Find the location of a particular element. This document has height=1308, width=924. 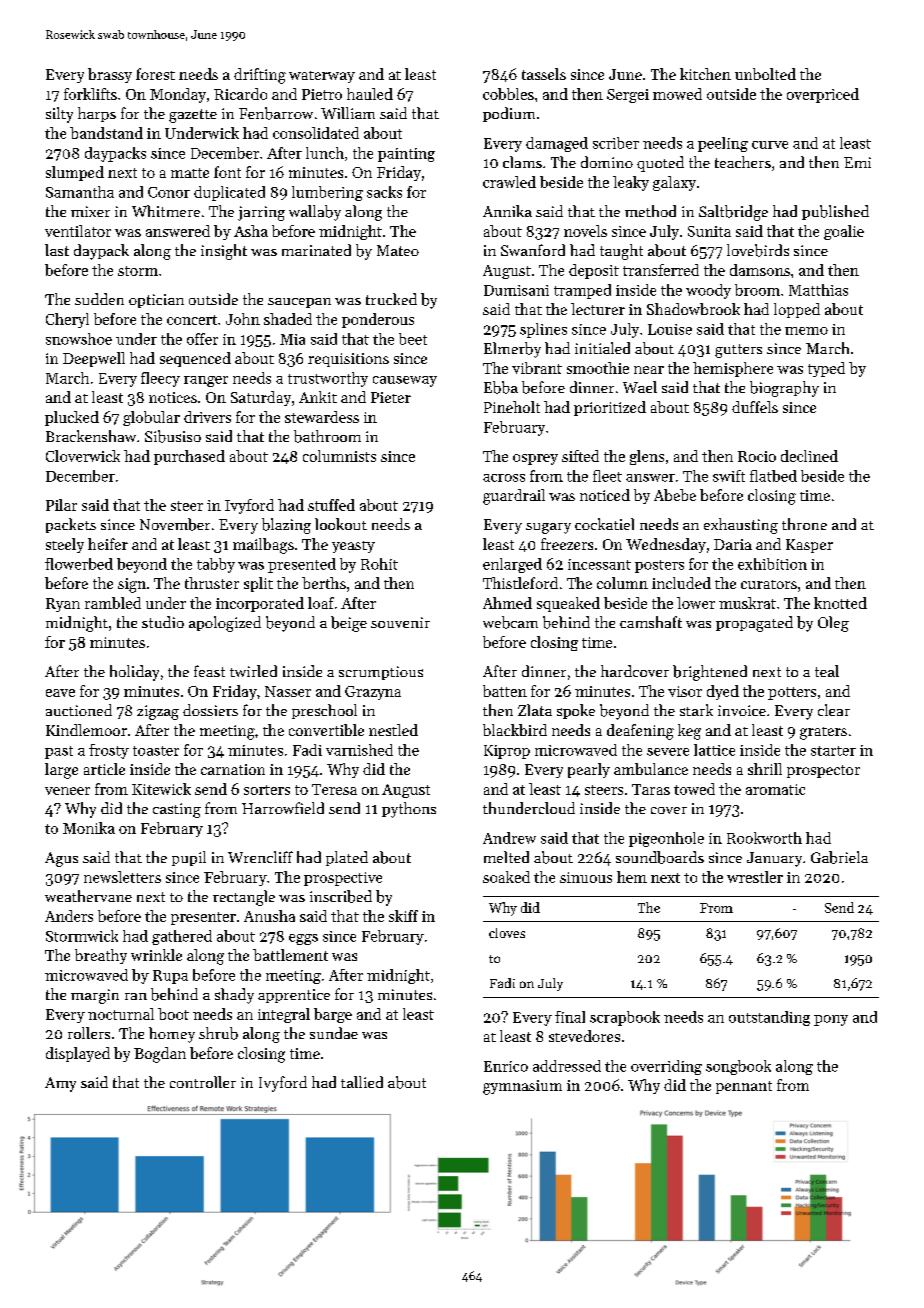

controller is located at coordinates (203, 1082).
